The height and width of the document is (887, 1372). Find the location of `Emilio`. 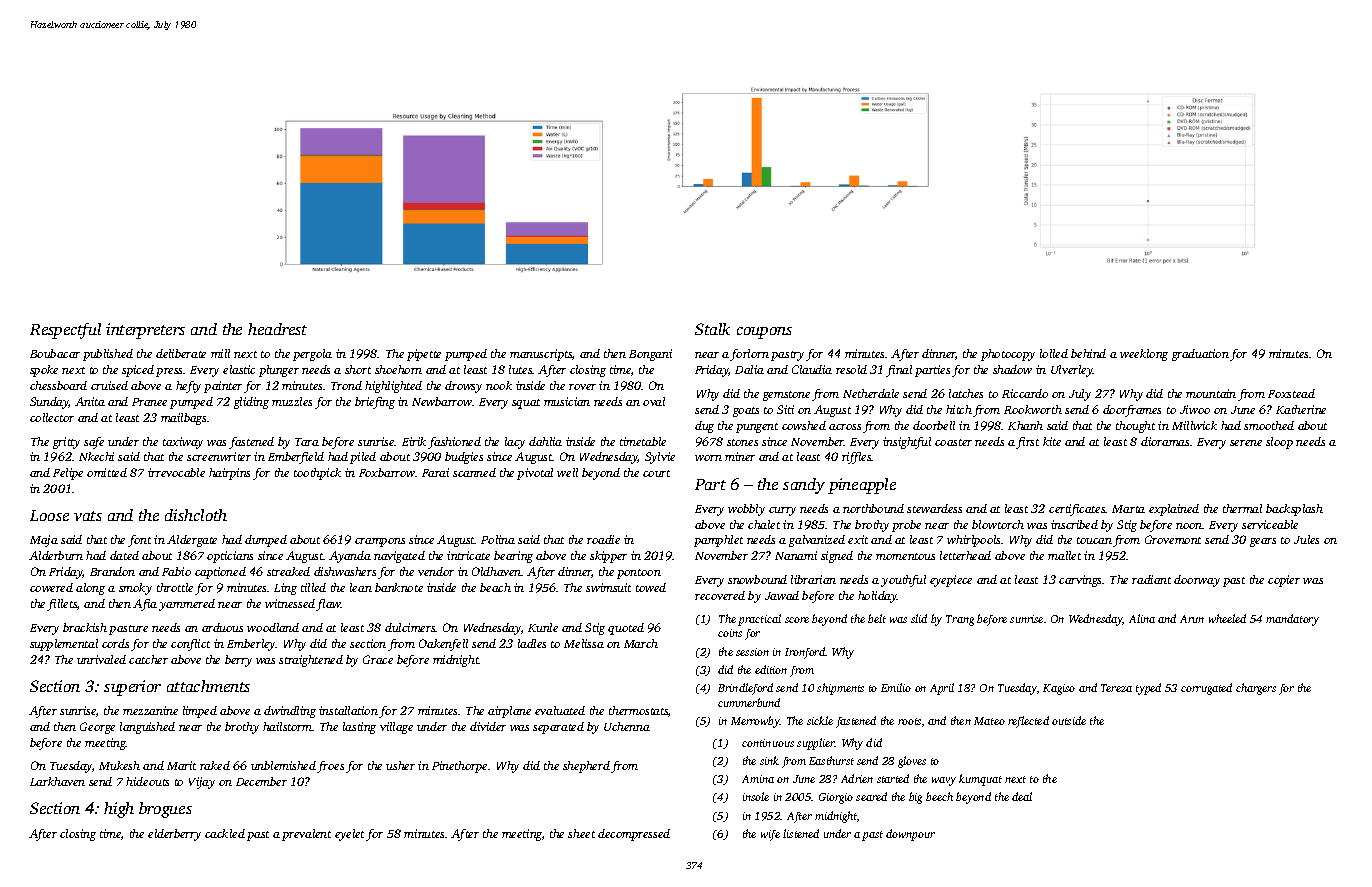

Emilio is located at coordinates (896, 687).
